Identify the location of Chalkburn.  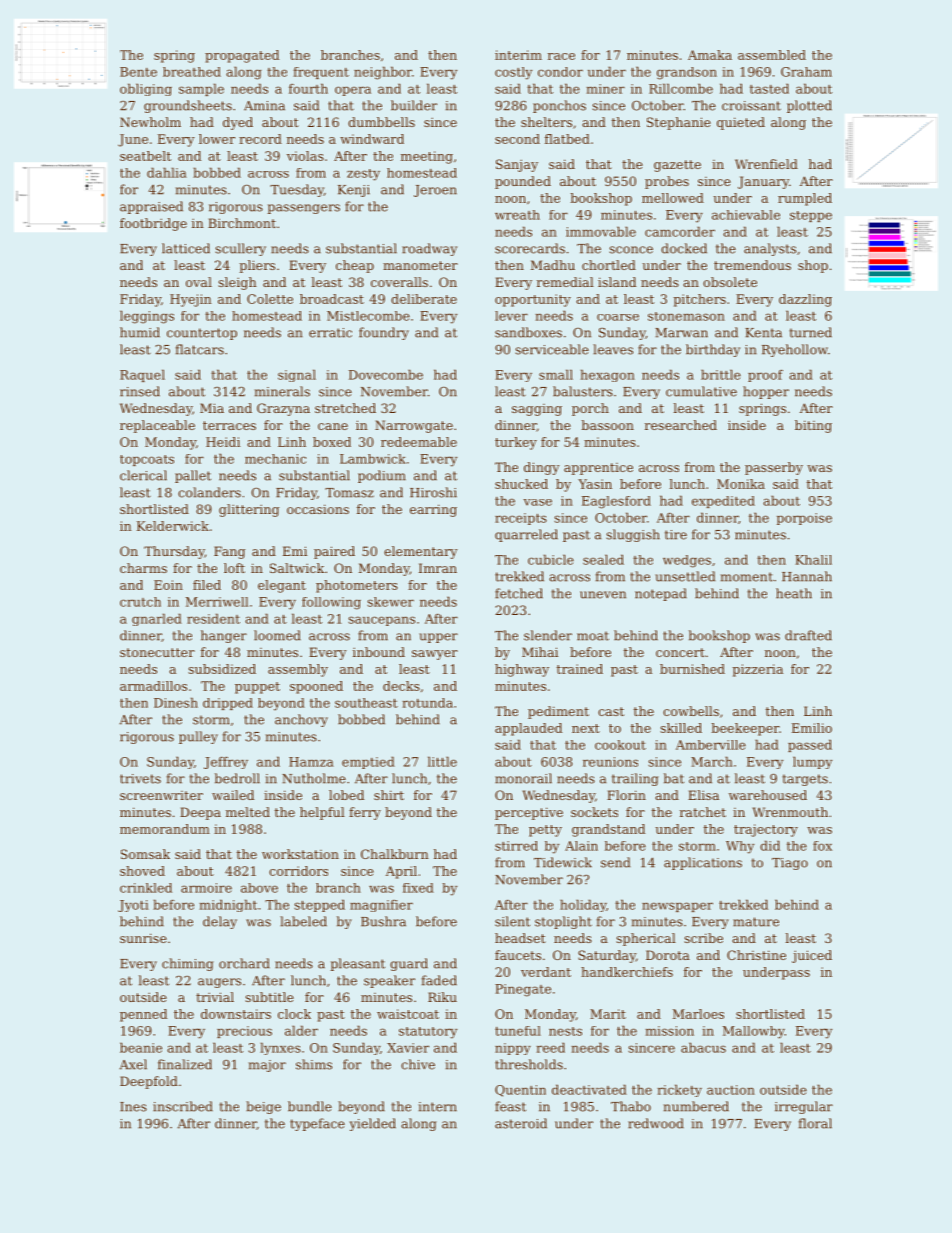
(395, 854).
